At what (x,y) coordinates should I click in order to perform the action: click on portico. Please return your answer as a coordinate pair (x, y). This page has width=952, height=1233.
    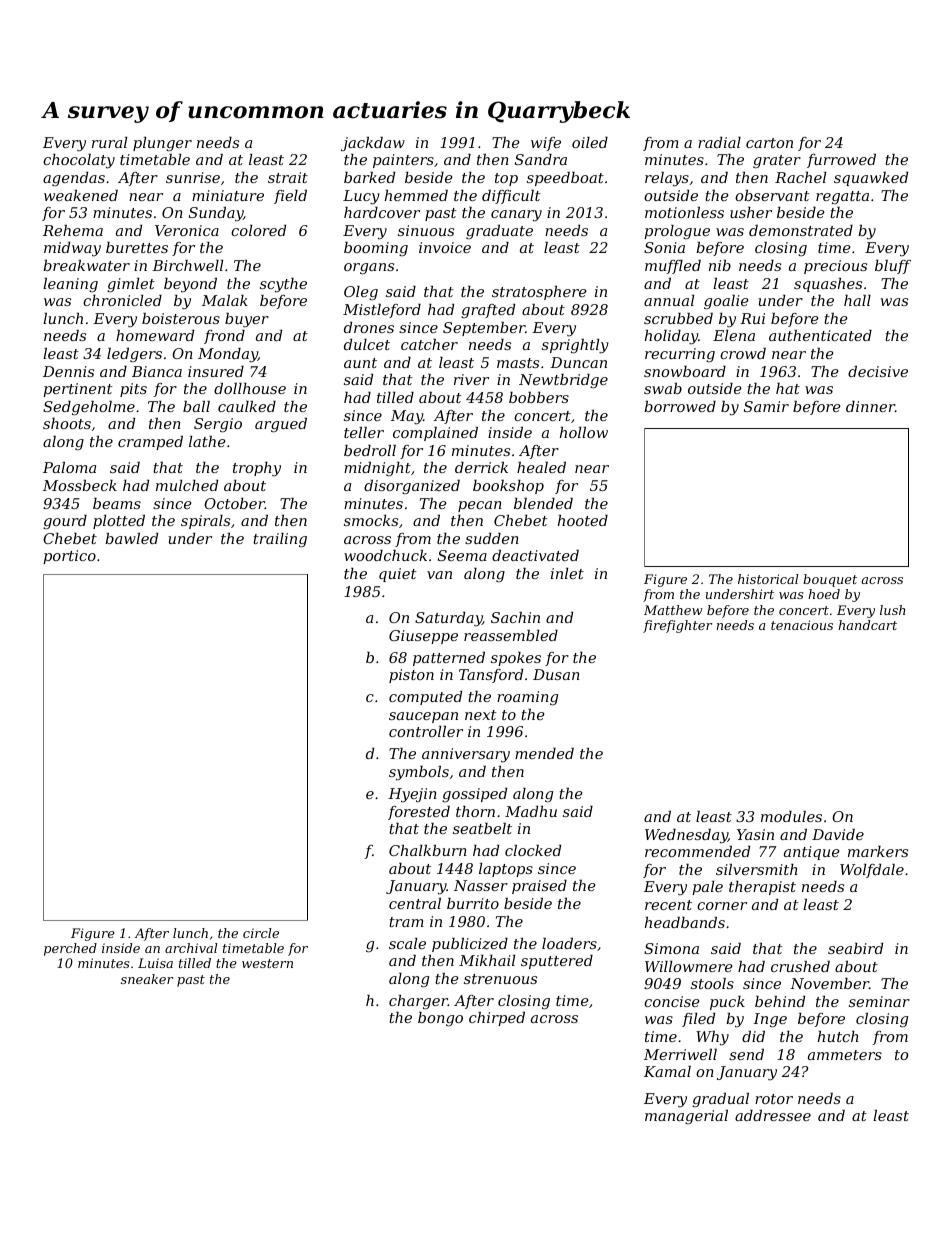
    Looking at the image, I should click on (69, 557).
